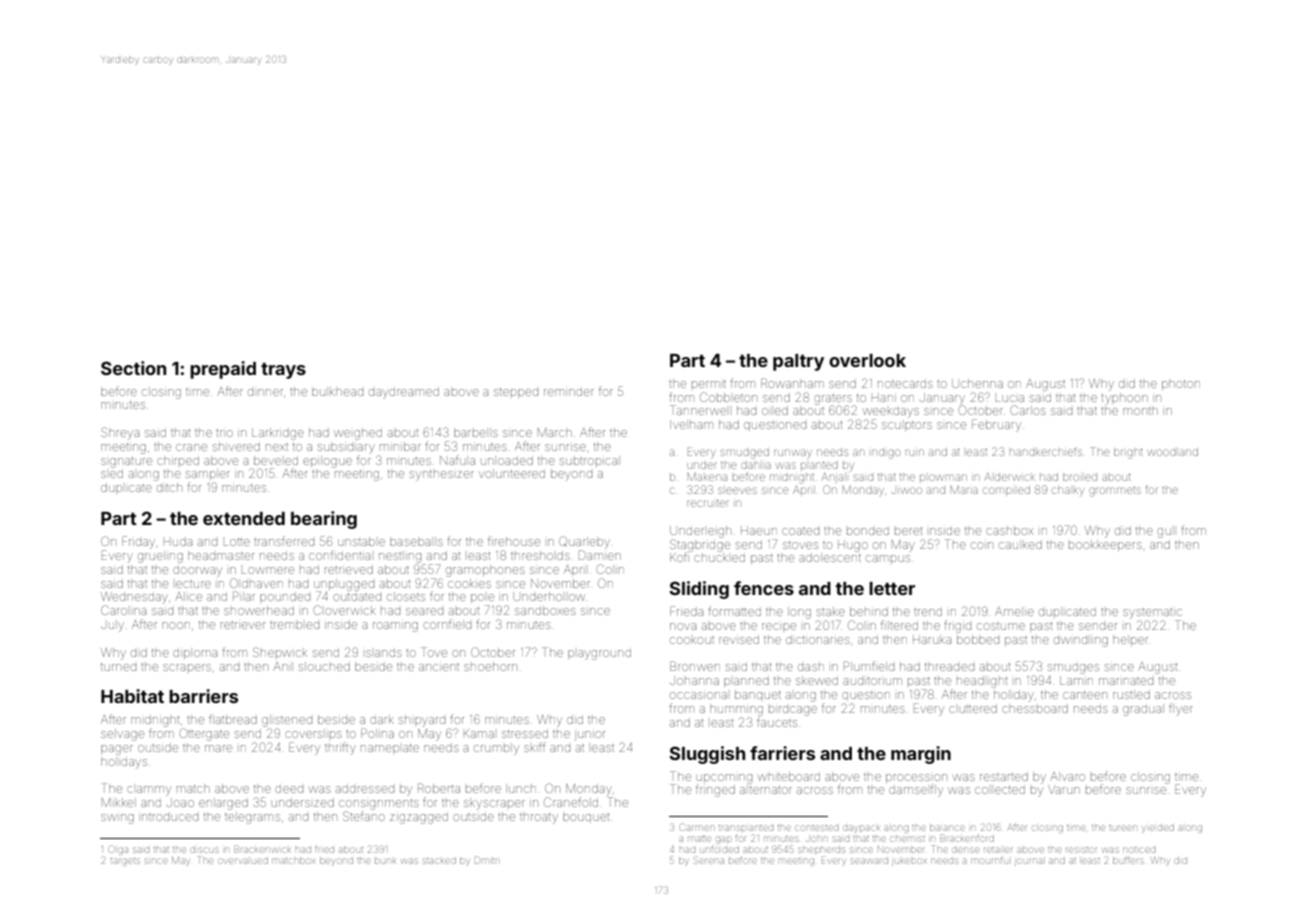 Image resolution: width=1308 pixels, height=924 pixels. What do you see at coordinates (1181, 384) in the screenshot?
I see `photon` at bounding box center [1181, 384].
